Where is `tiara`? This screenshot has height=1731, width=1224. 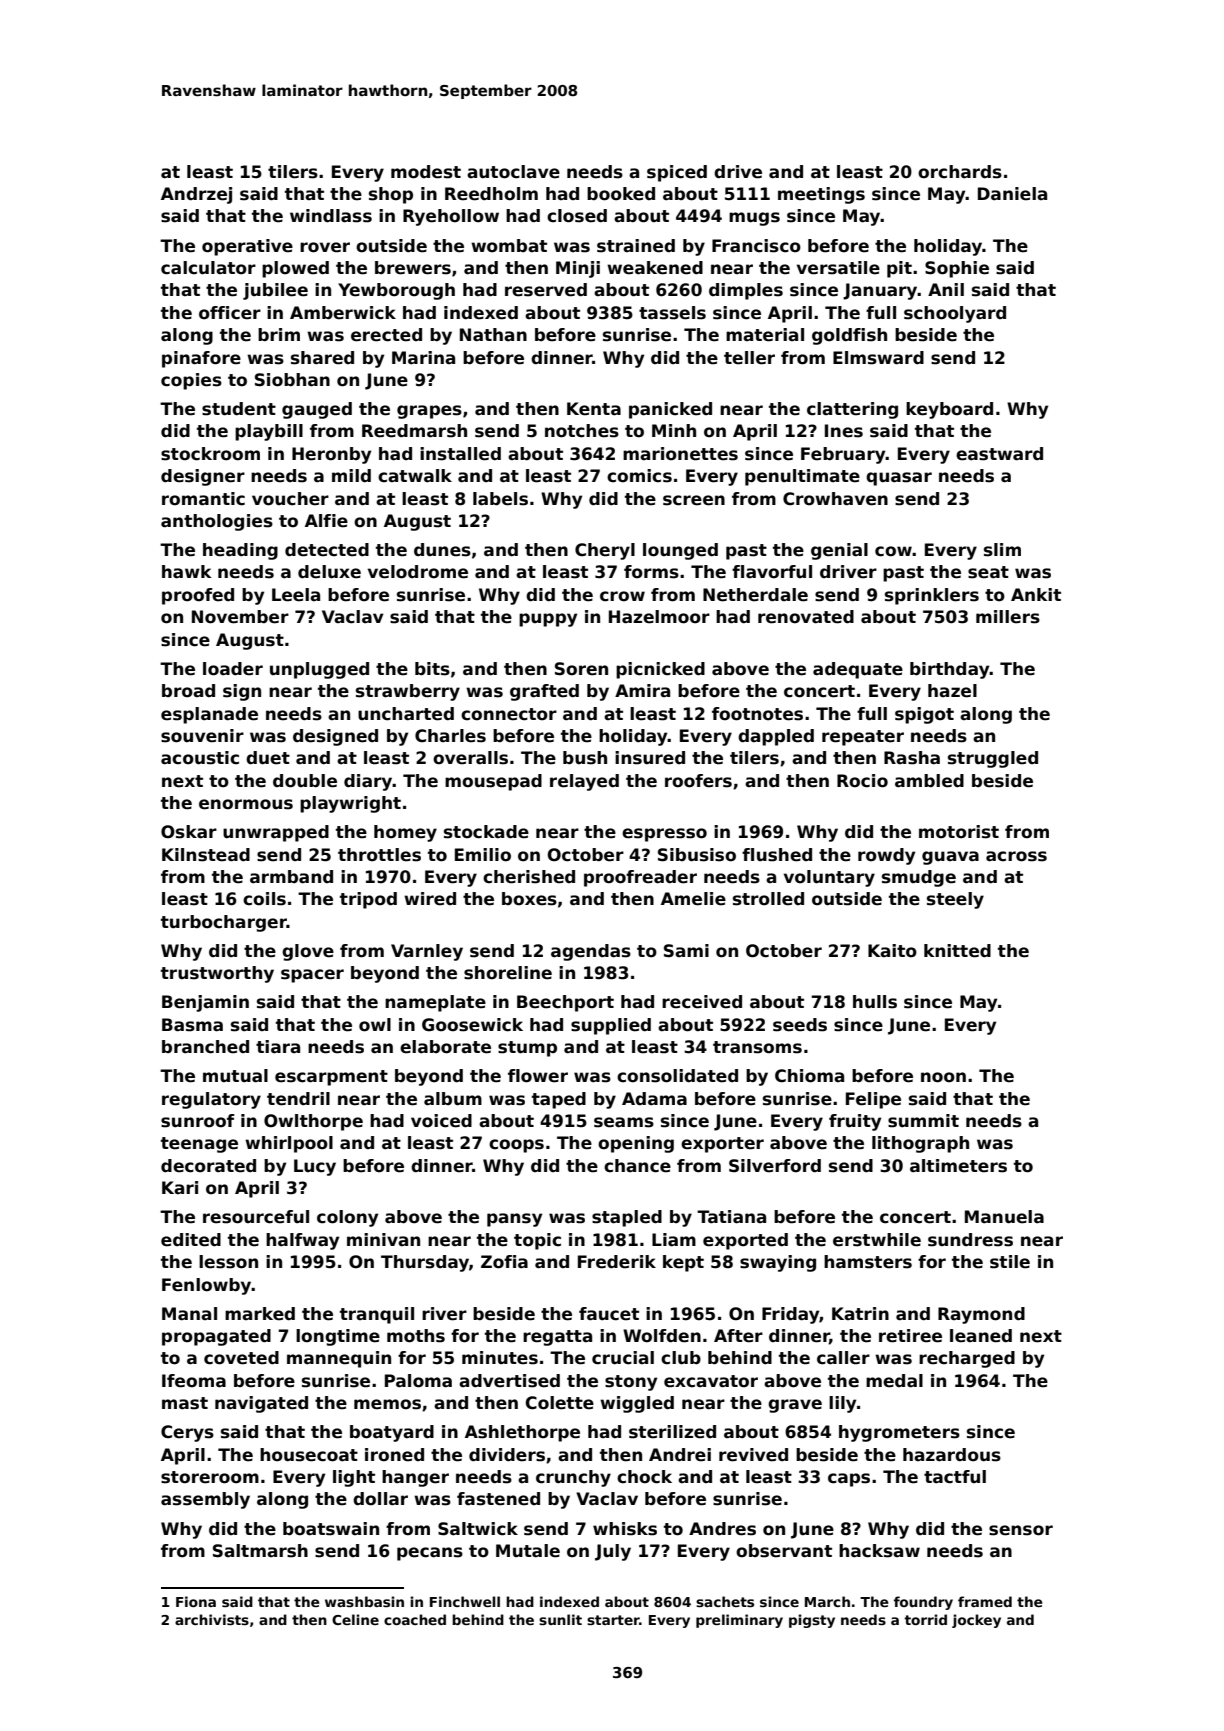 tiara is located at coordinates (278, 1047).
